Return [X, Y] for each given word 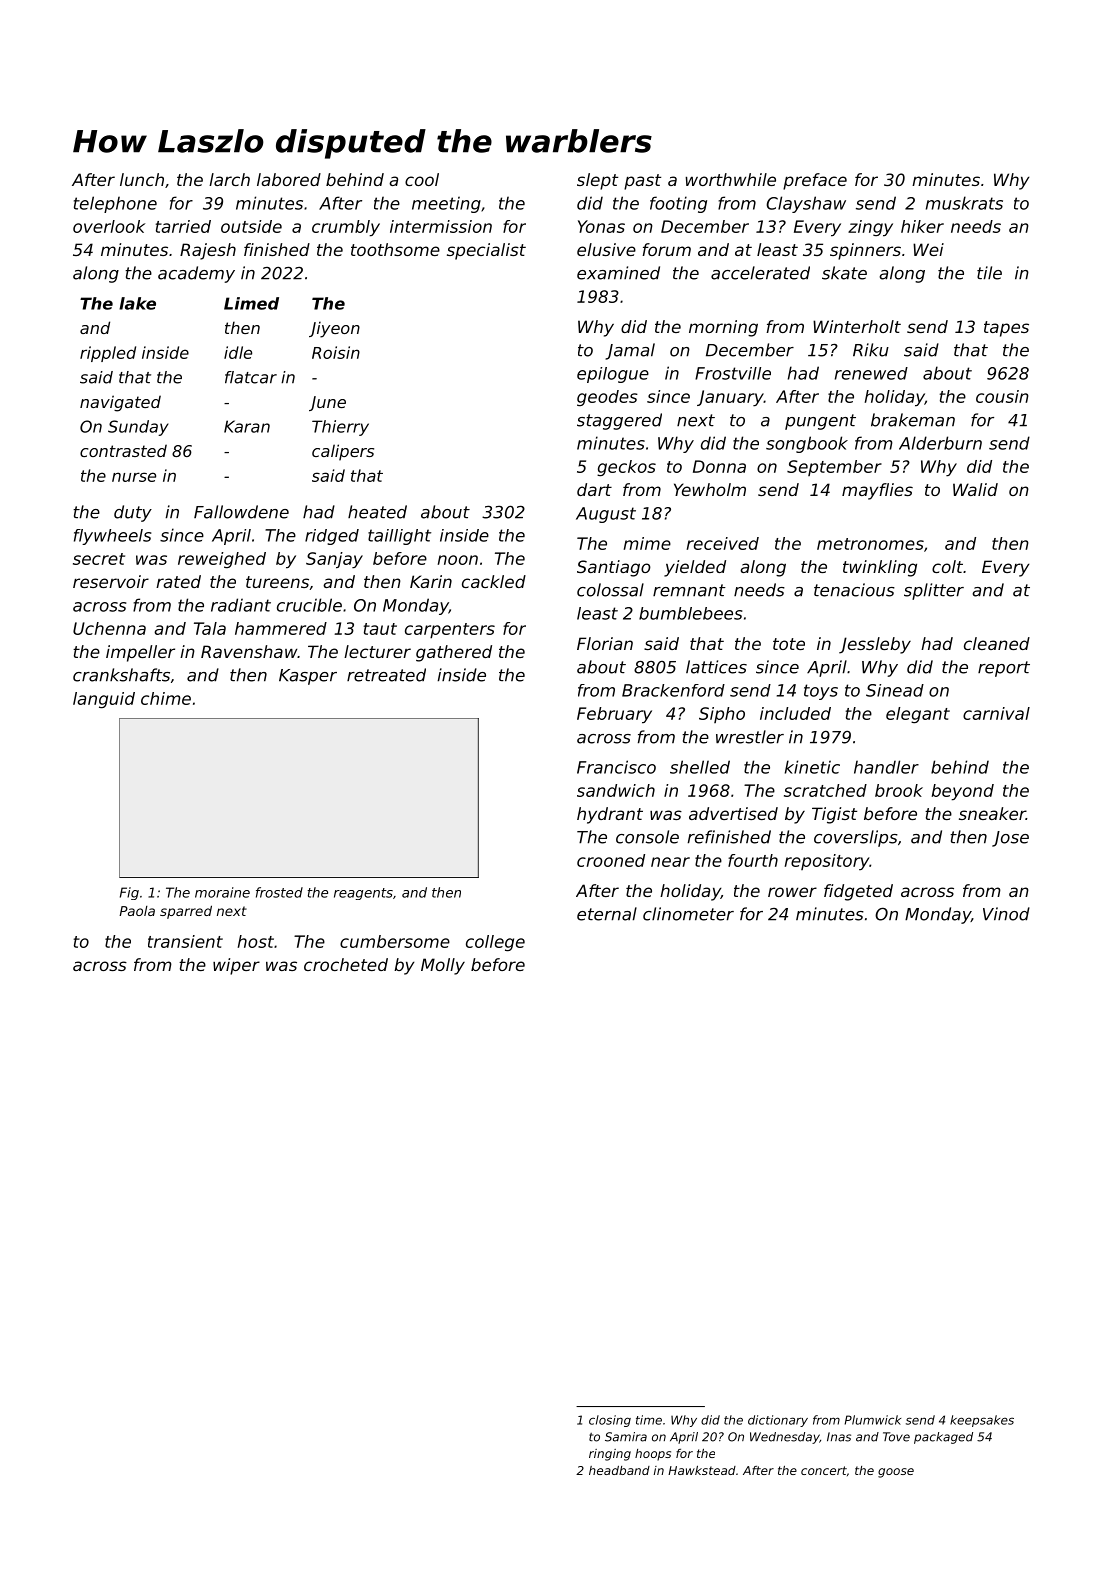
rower [792, 892]
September [834, 468]
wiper [236, 966]
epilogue [613, 375]
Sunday [138, 428]
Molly [443, 966]
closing [610, 1421]
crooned [611, 860]
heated [377, 512]
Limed [251, 303]
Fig [129, 893]
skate [844, 273]
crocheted [346, 964]
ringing [610, 1455]
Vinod [1006, 914]
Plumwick [873, 1420]
